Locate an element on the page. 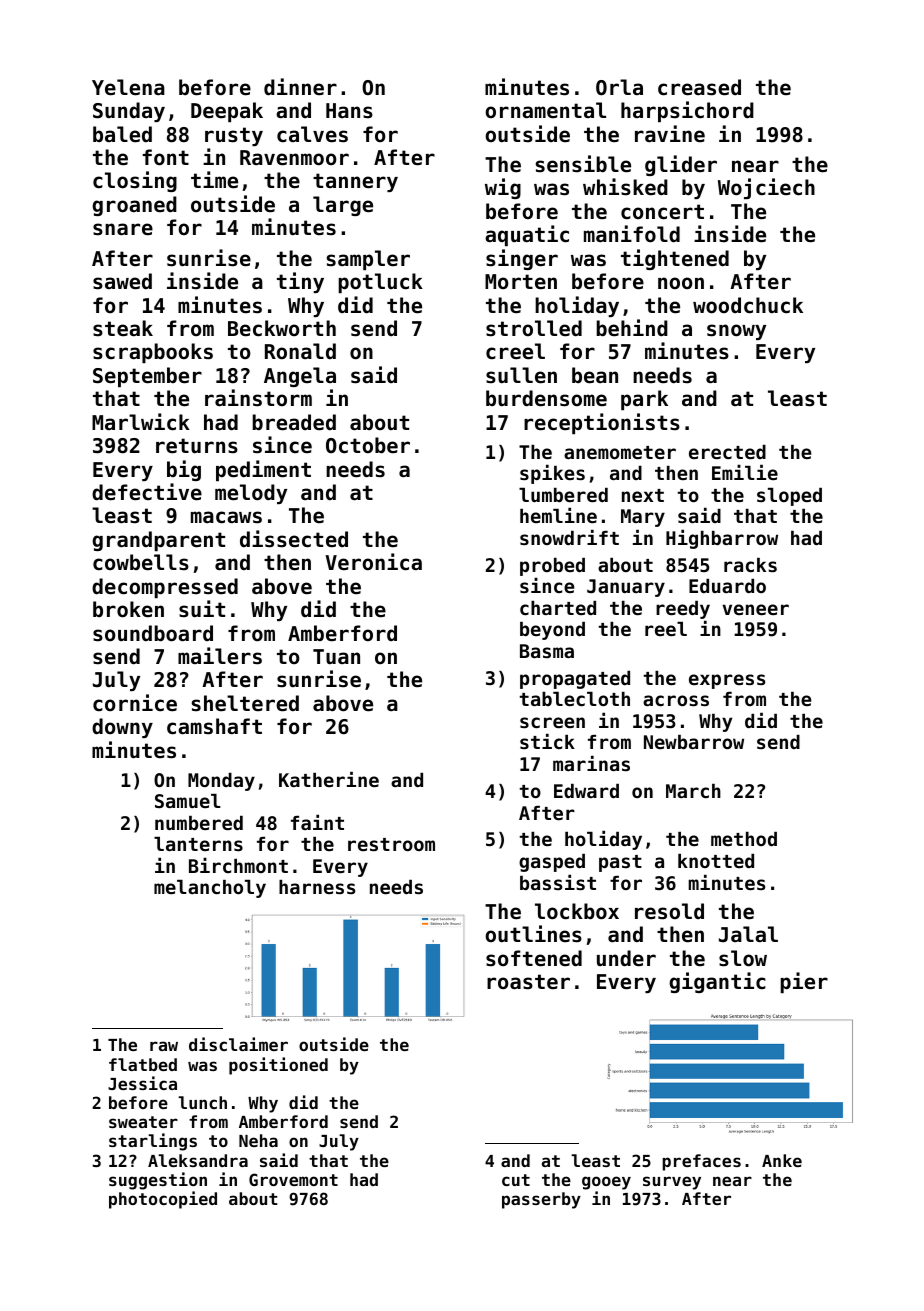 Image resolution: width=924 pixels, height=1311 pixels. woodchuck is located at coordinates (748, 305).
